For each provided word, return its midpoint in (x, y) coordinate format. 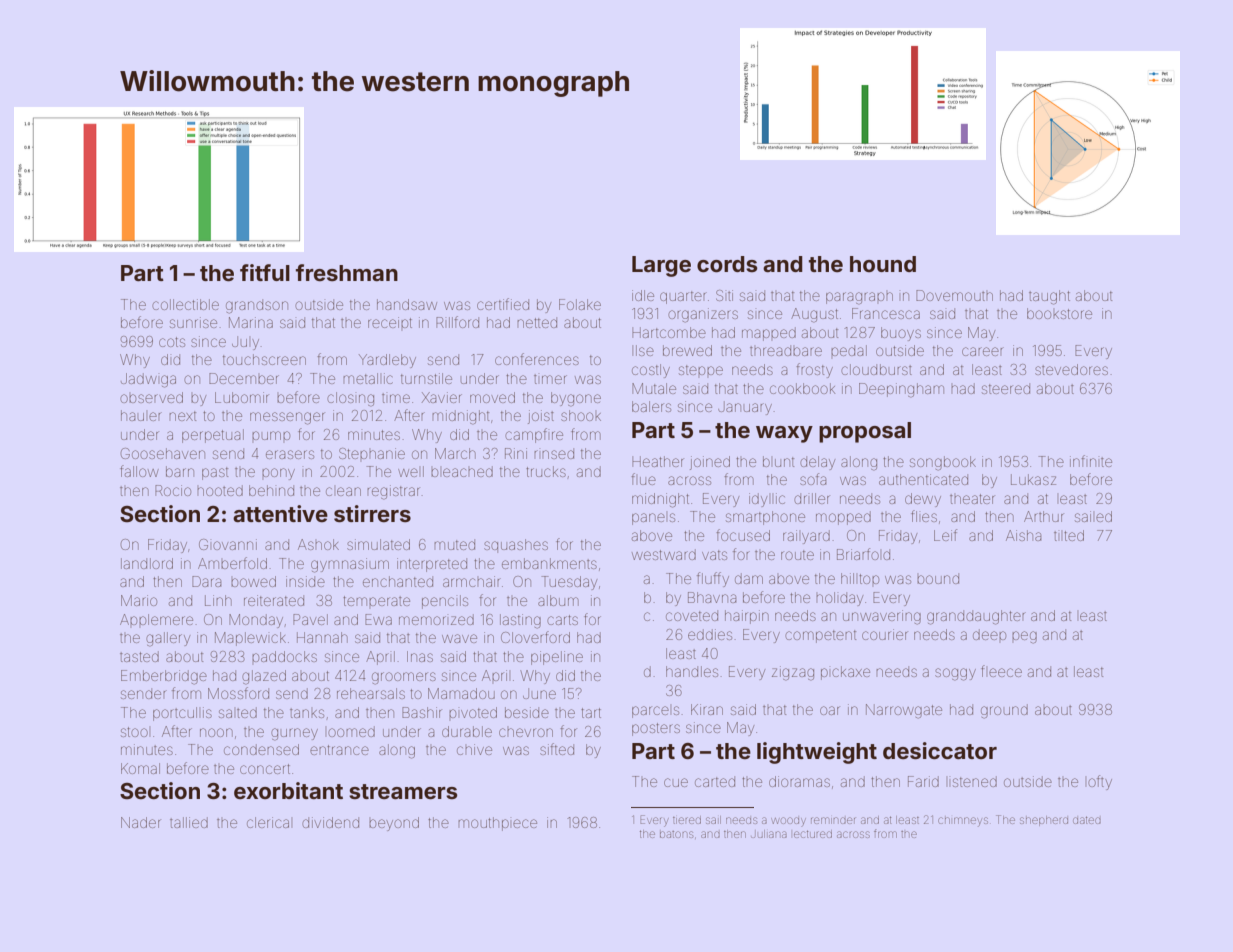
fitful (265, 272)
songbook (943, 463)
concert (265, 769)
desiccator (940, 750)
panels (653, 519)
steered (1006, 388)
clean (343, 491)
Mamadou (461, 693)
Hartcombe (669, 332)
